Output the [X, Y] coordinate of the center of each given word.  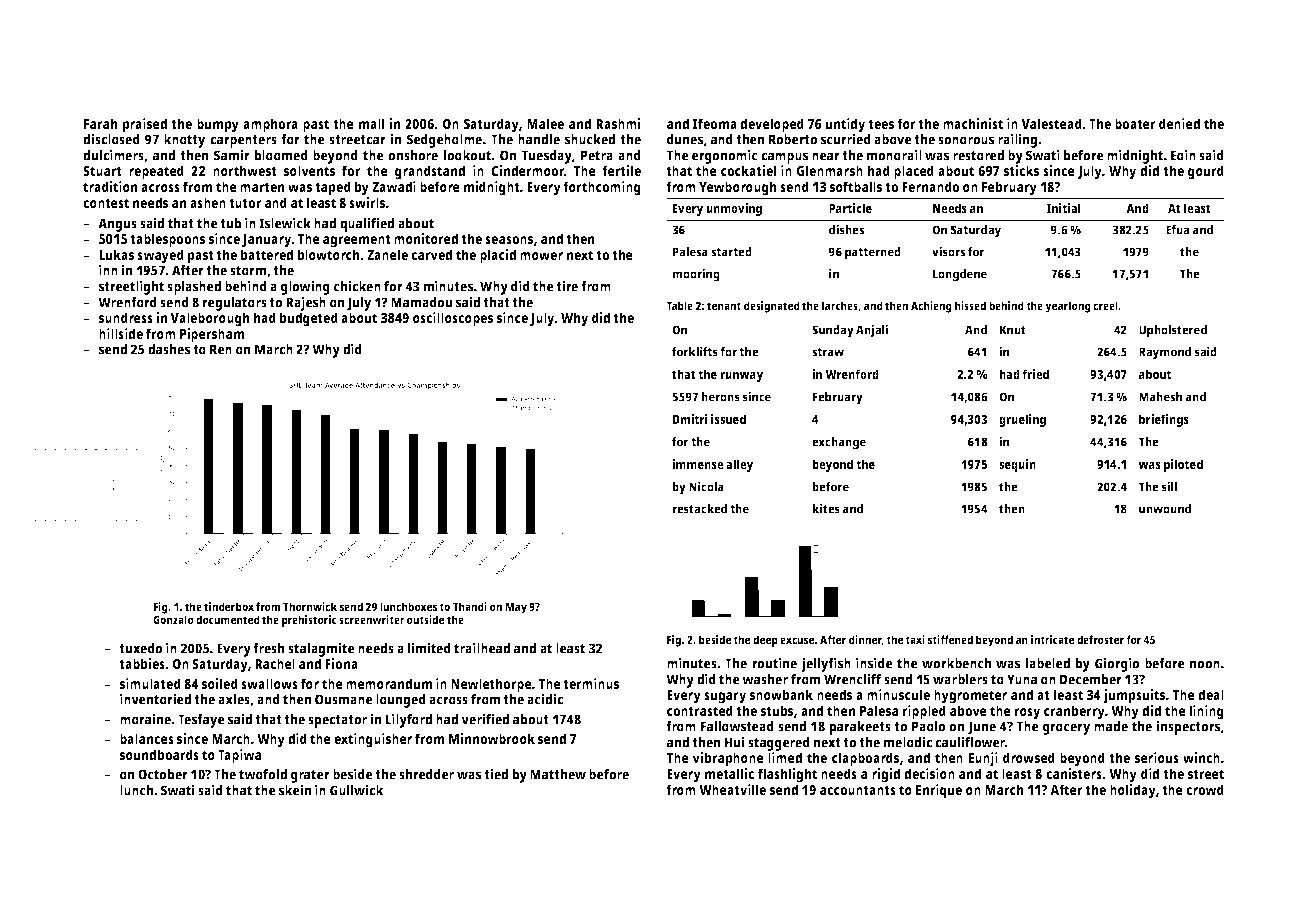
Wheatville [732, 789]
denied [1179, 123]
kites [826, 508]
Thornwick [310, 606]
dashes [169, 349]
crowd [1205, 789]
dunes [685, 139]
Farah [100, 123]
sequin [1017, 465]
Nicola [706, 486]
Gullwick [357, 790]
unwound [1165, 509]
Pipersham [212, 335]
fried [1035, 374]
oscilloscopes [453, 319]
